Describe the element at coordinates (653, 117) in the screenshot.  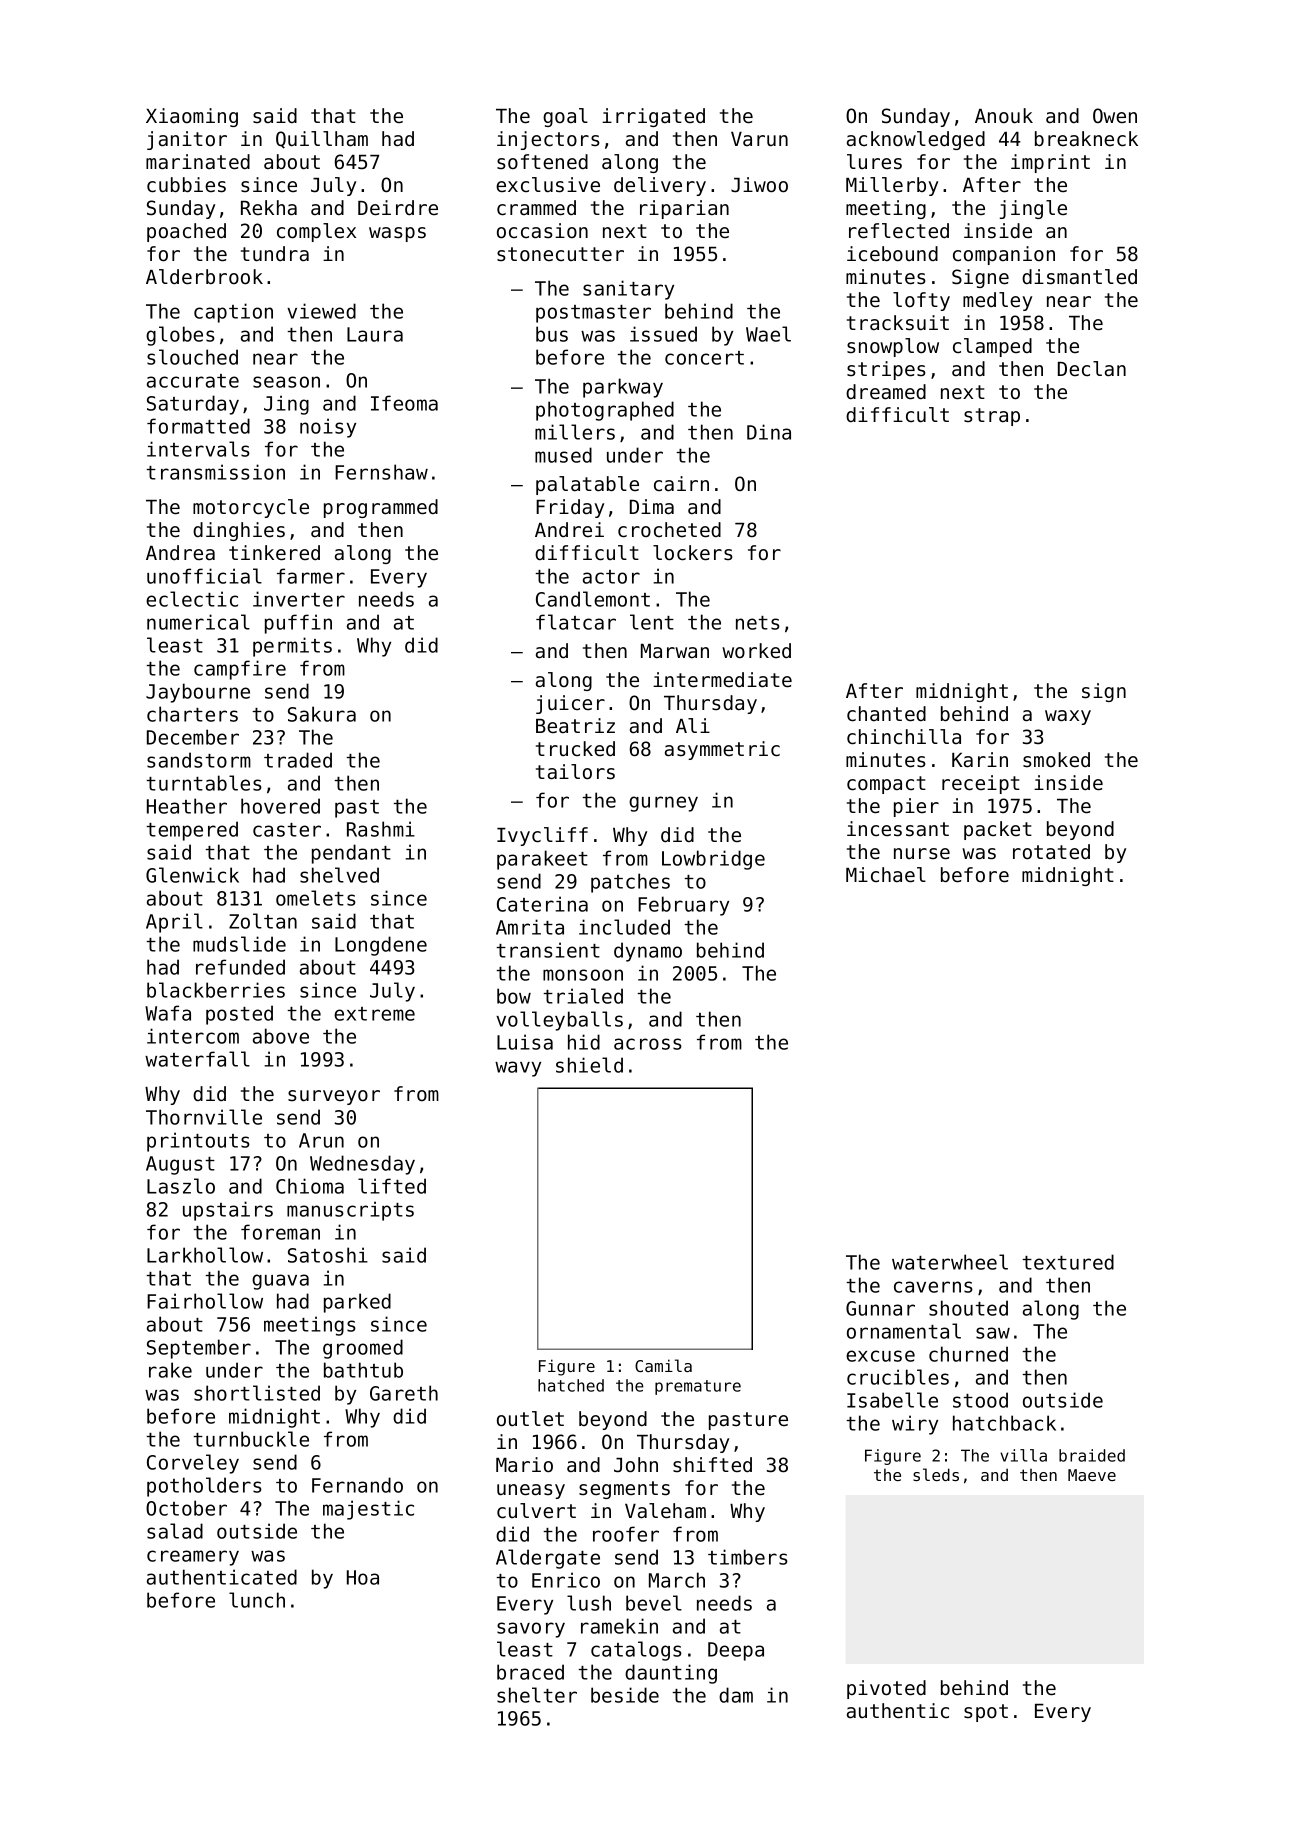
I see `irrigated` at that location.
